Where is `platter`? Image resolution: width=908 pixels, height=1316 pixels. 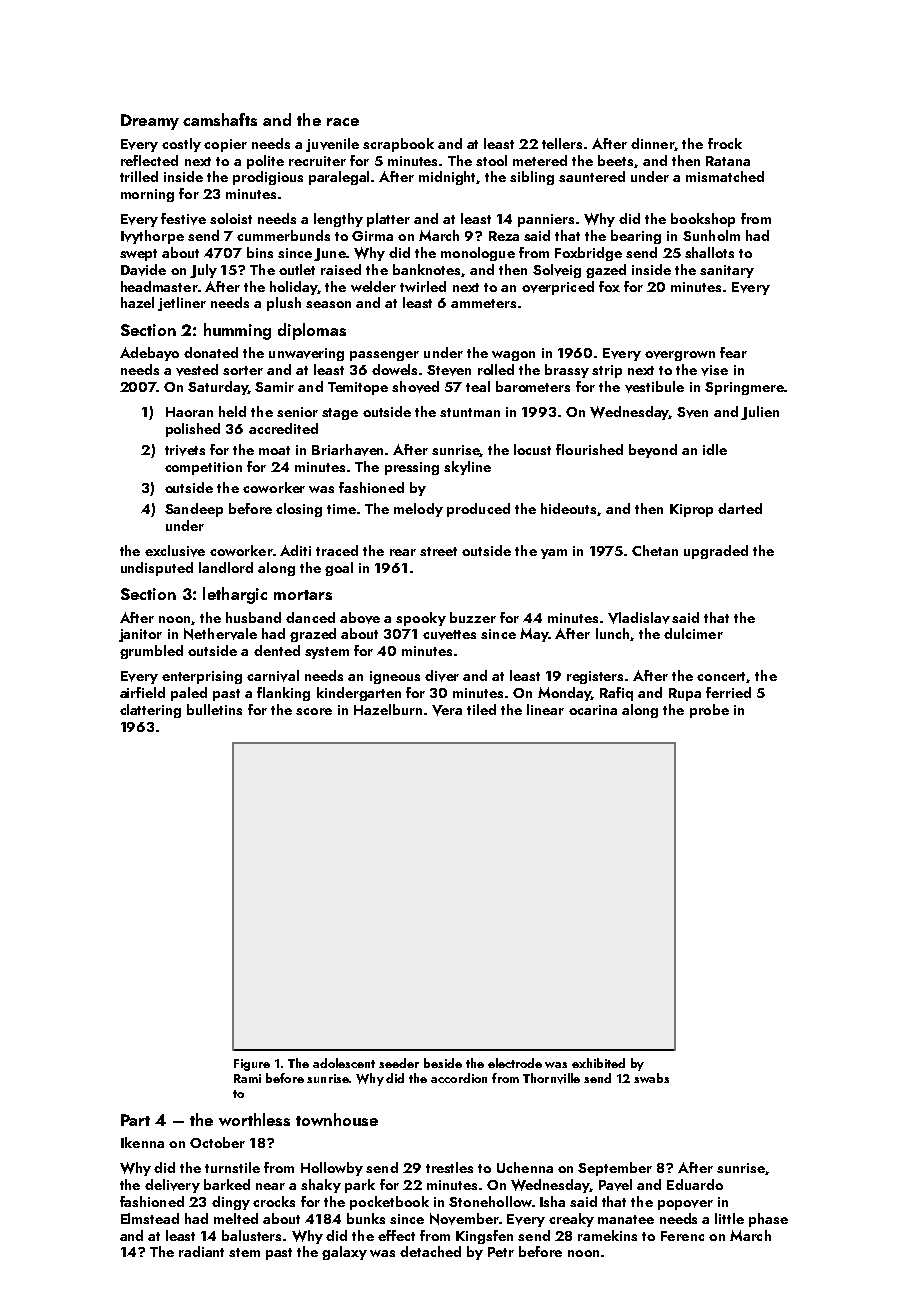 platter is located at coordinates (388, 220).
